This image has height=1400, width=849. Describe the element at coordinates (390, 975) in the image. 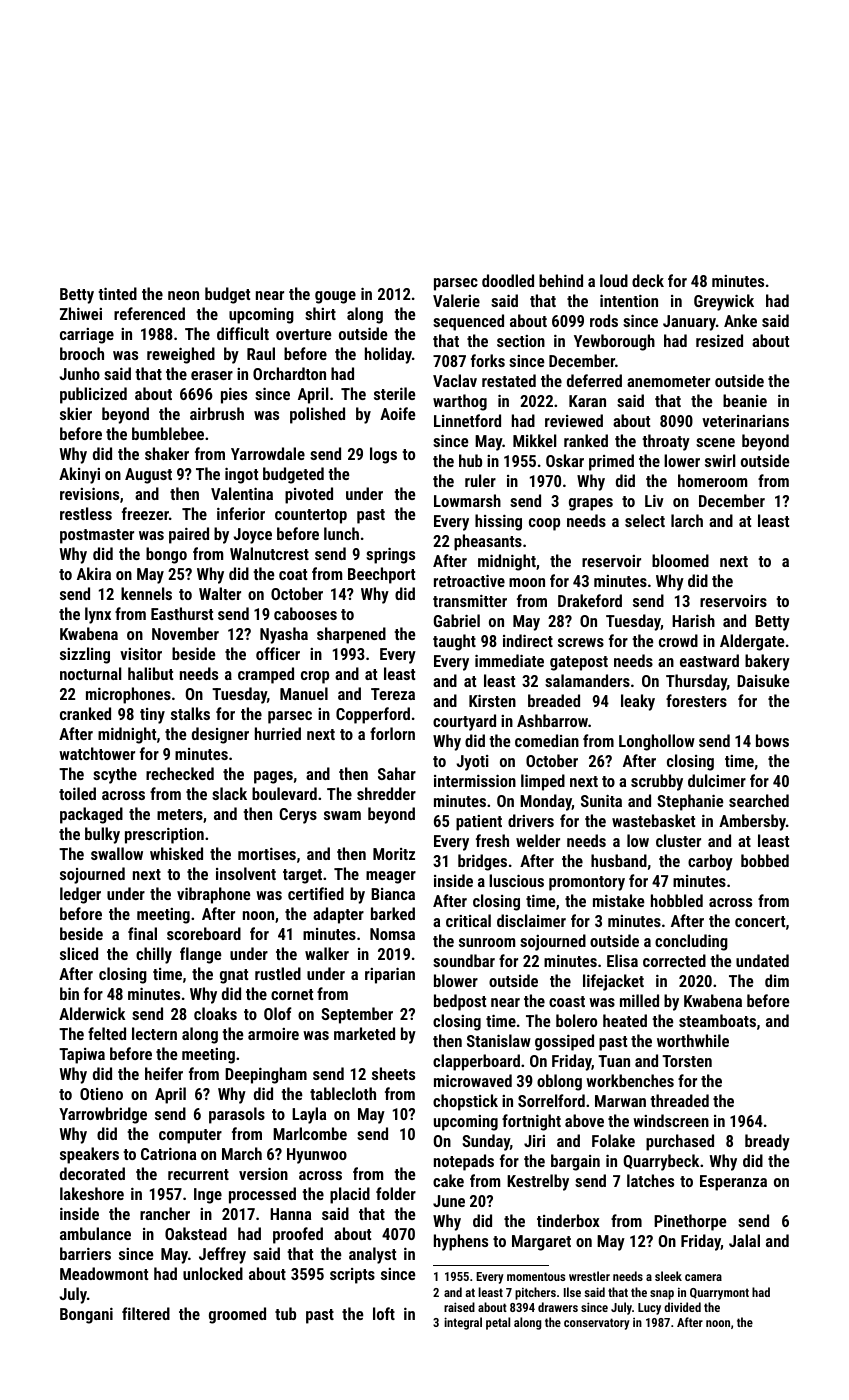

I see `riparian` at that location.
